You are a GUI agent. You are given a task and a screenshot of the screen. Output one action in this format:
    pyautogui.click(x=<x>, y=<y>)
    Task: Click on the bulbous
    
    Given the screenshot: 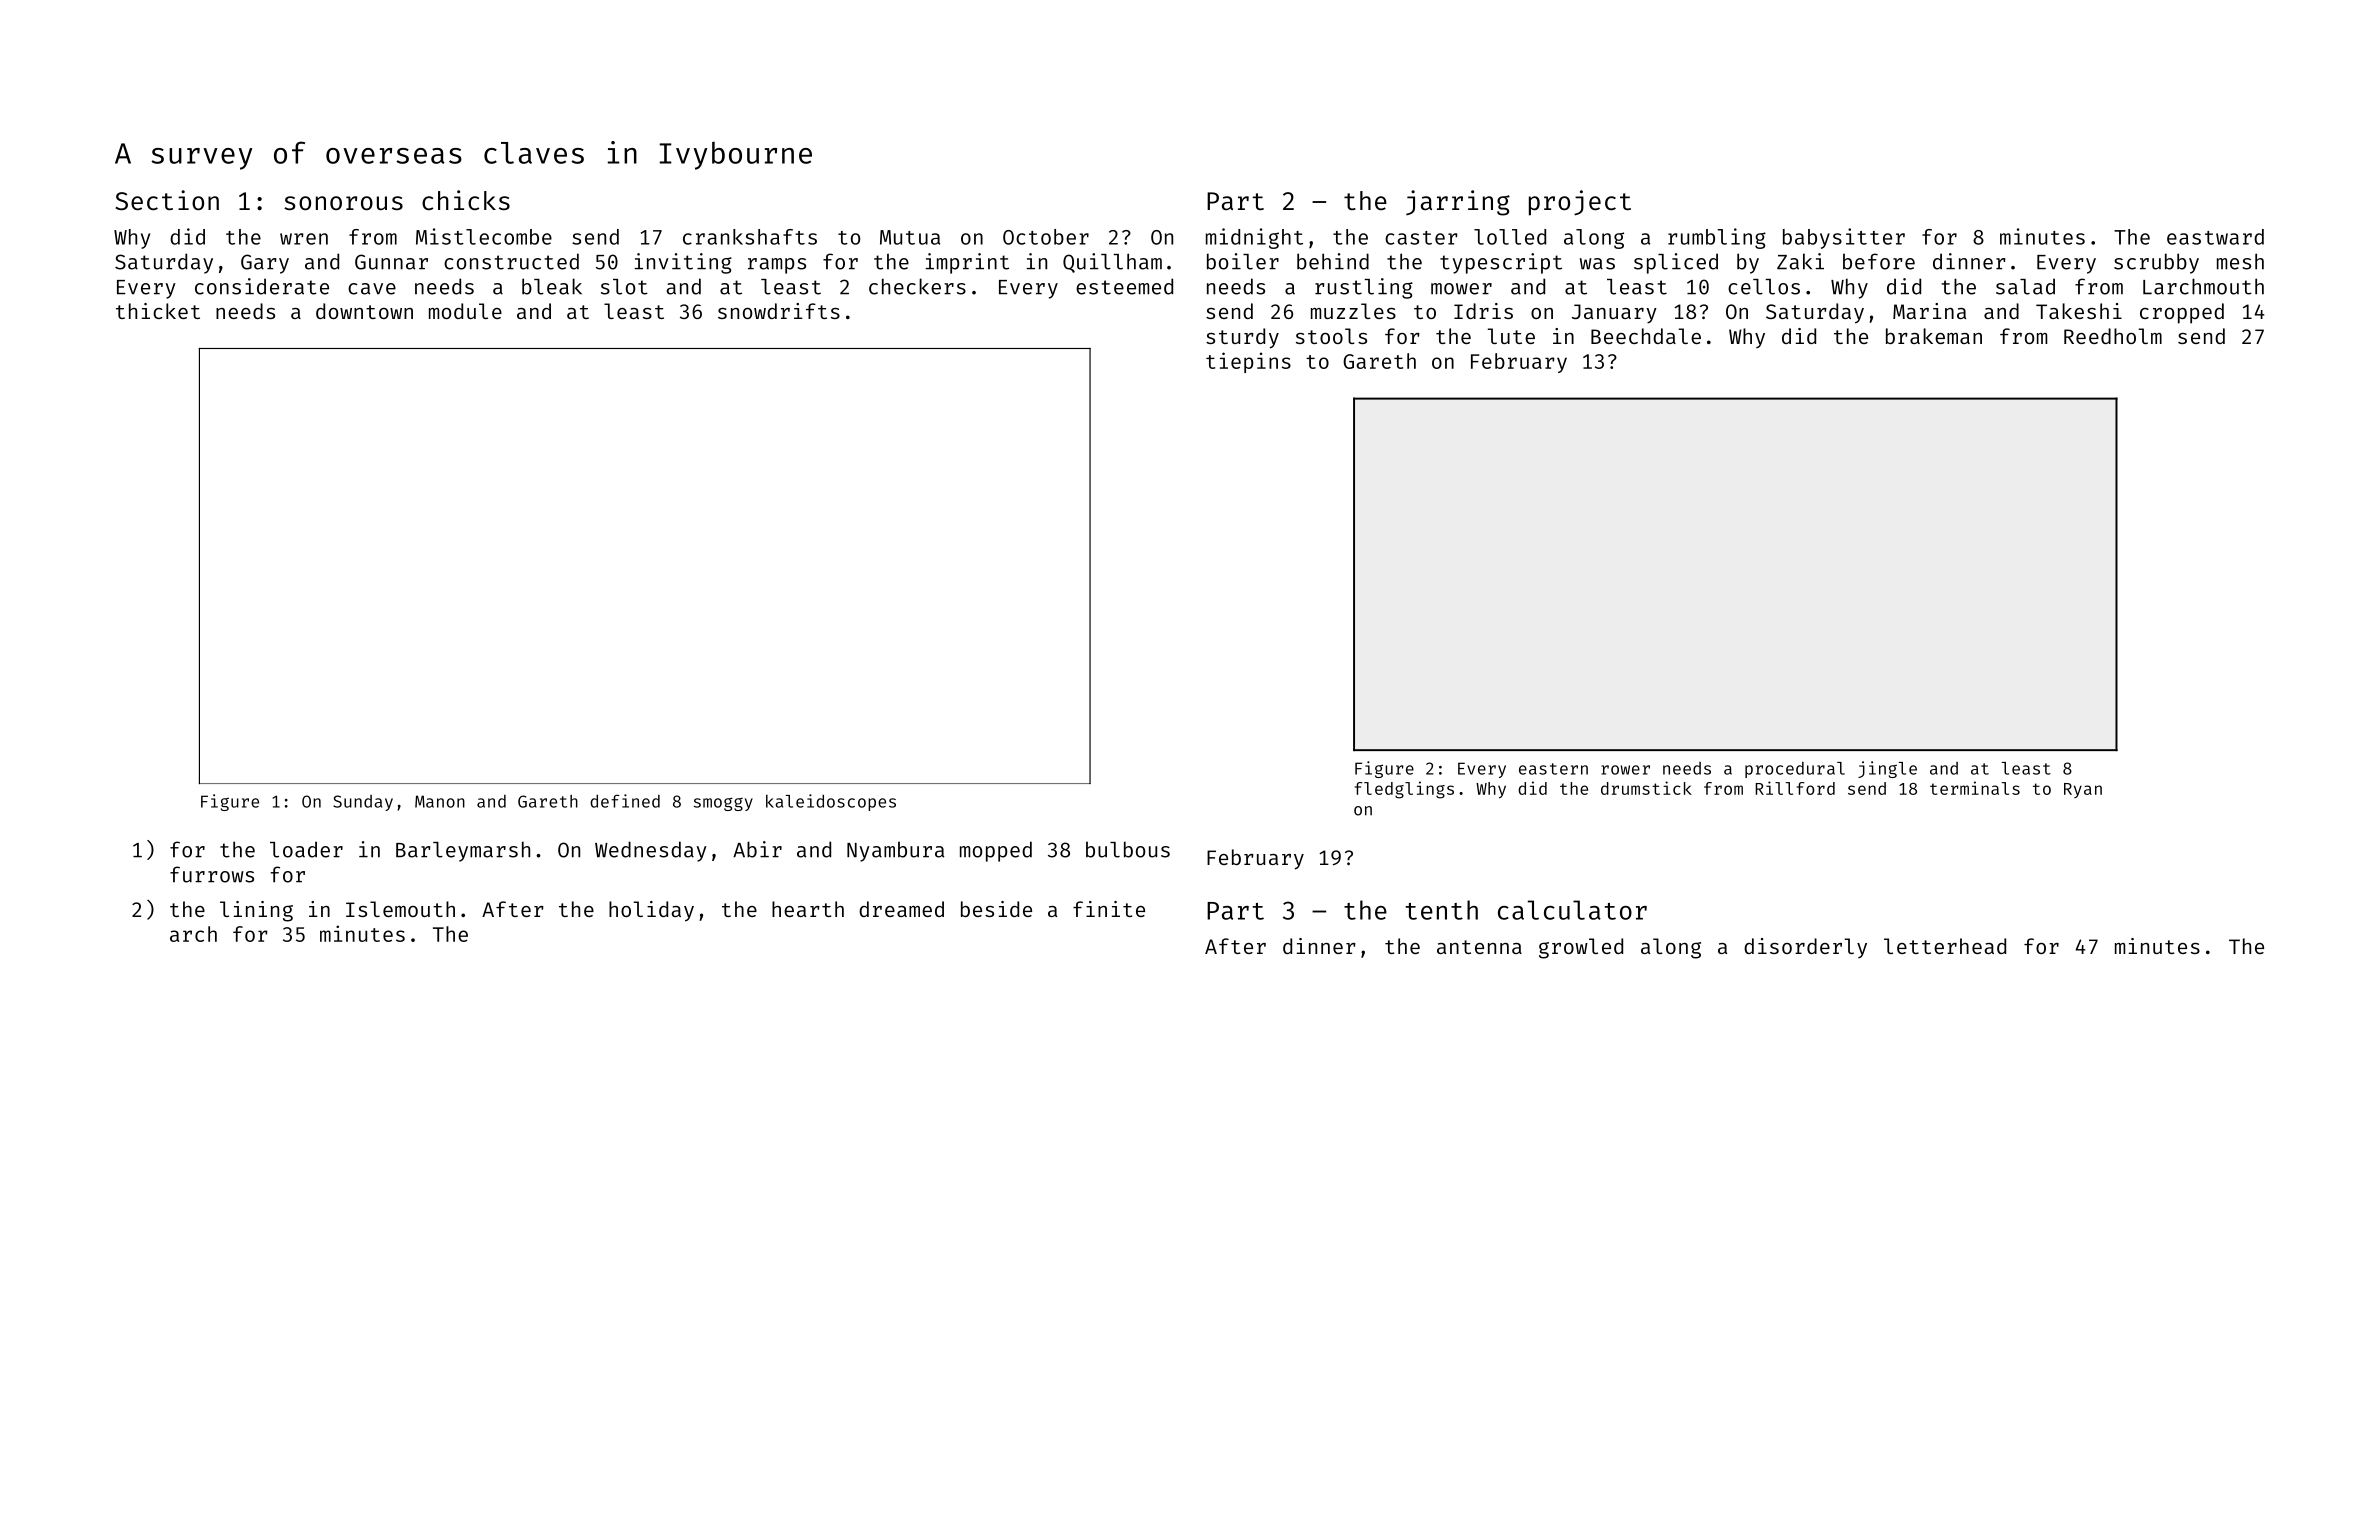 What is the action you would take?
    pyautogui.click(x=1128, y=849)
